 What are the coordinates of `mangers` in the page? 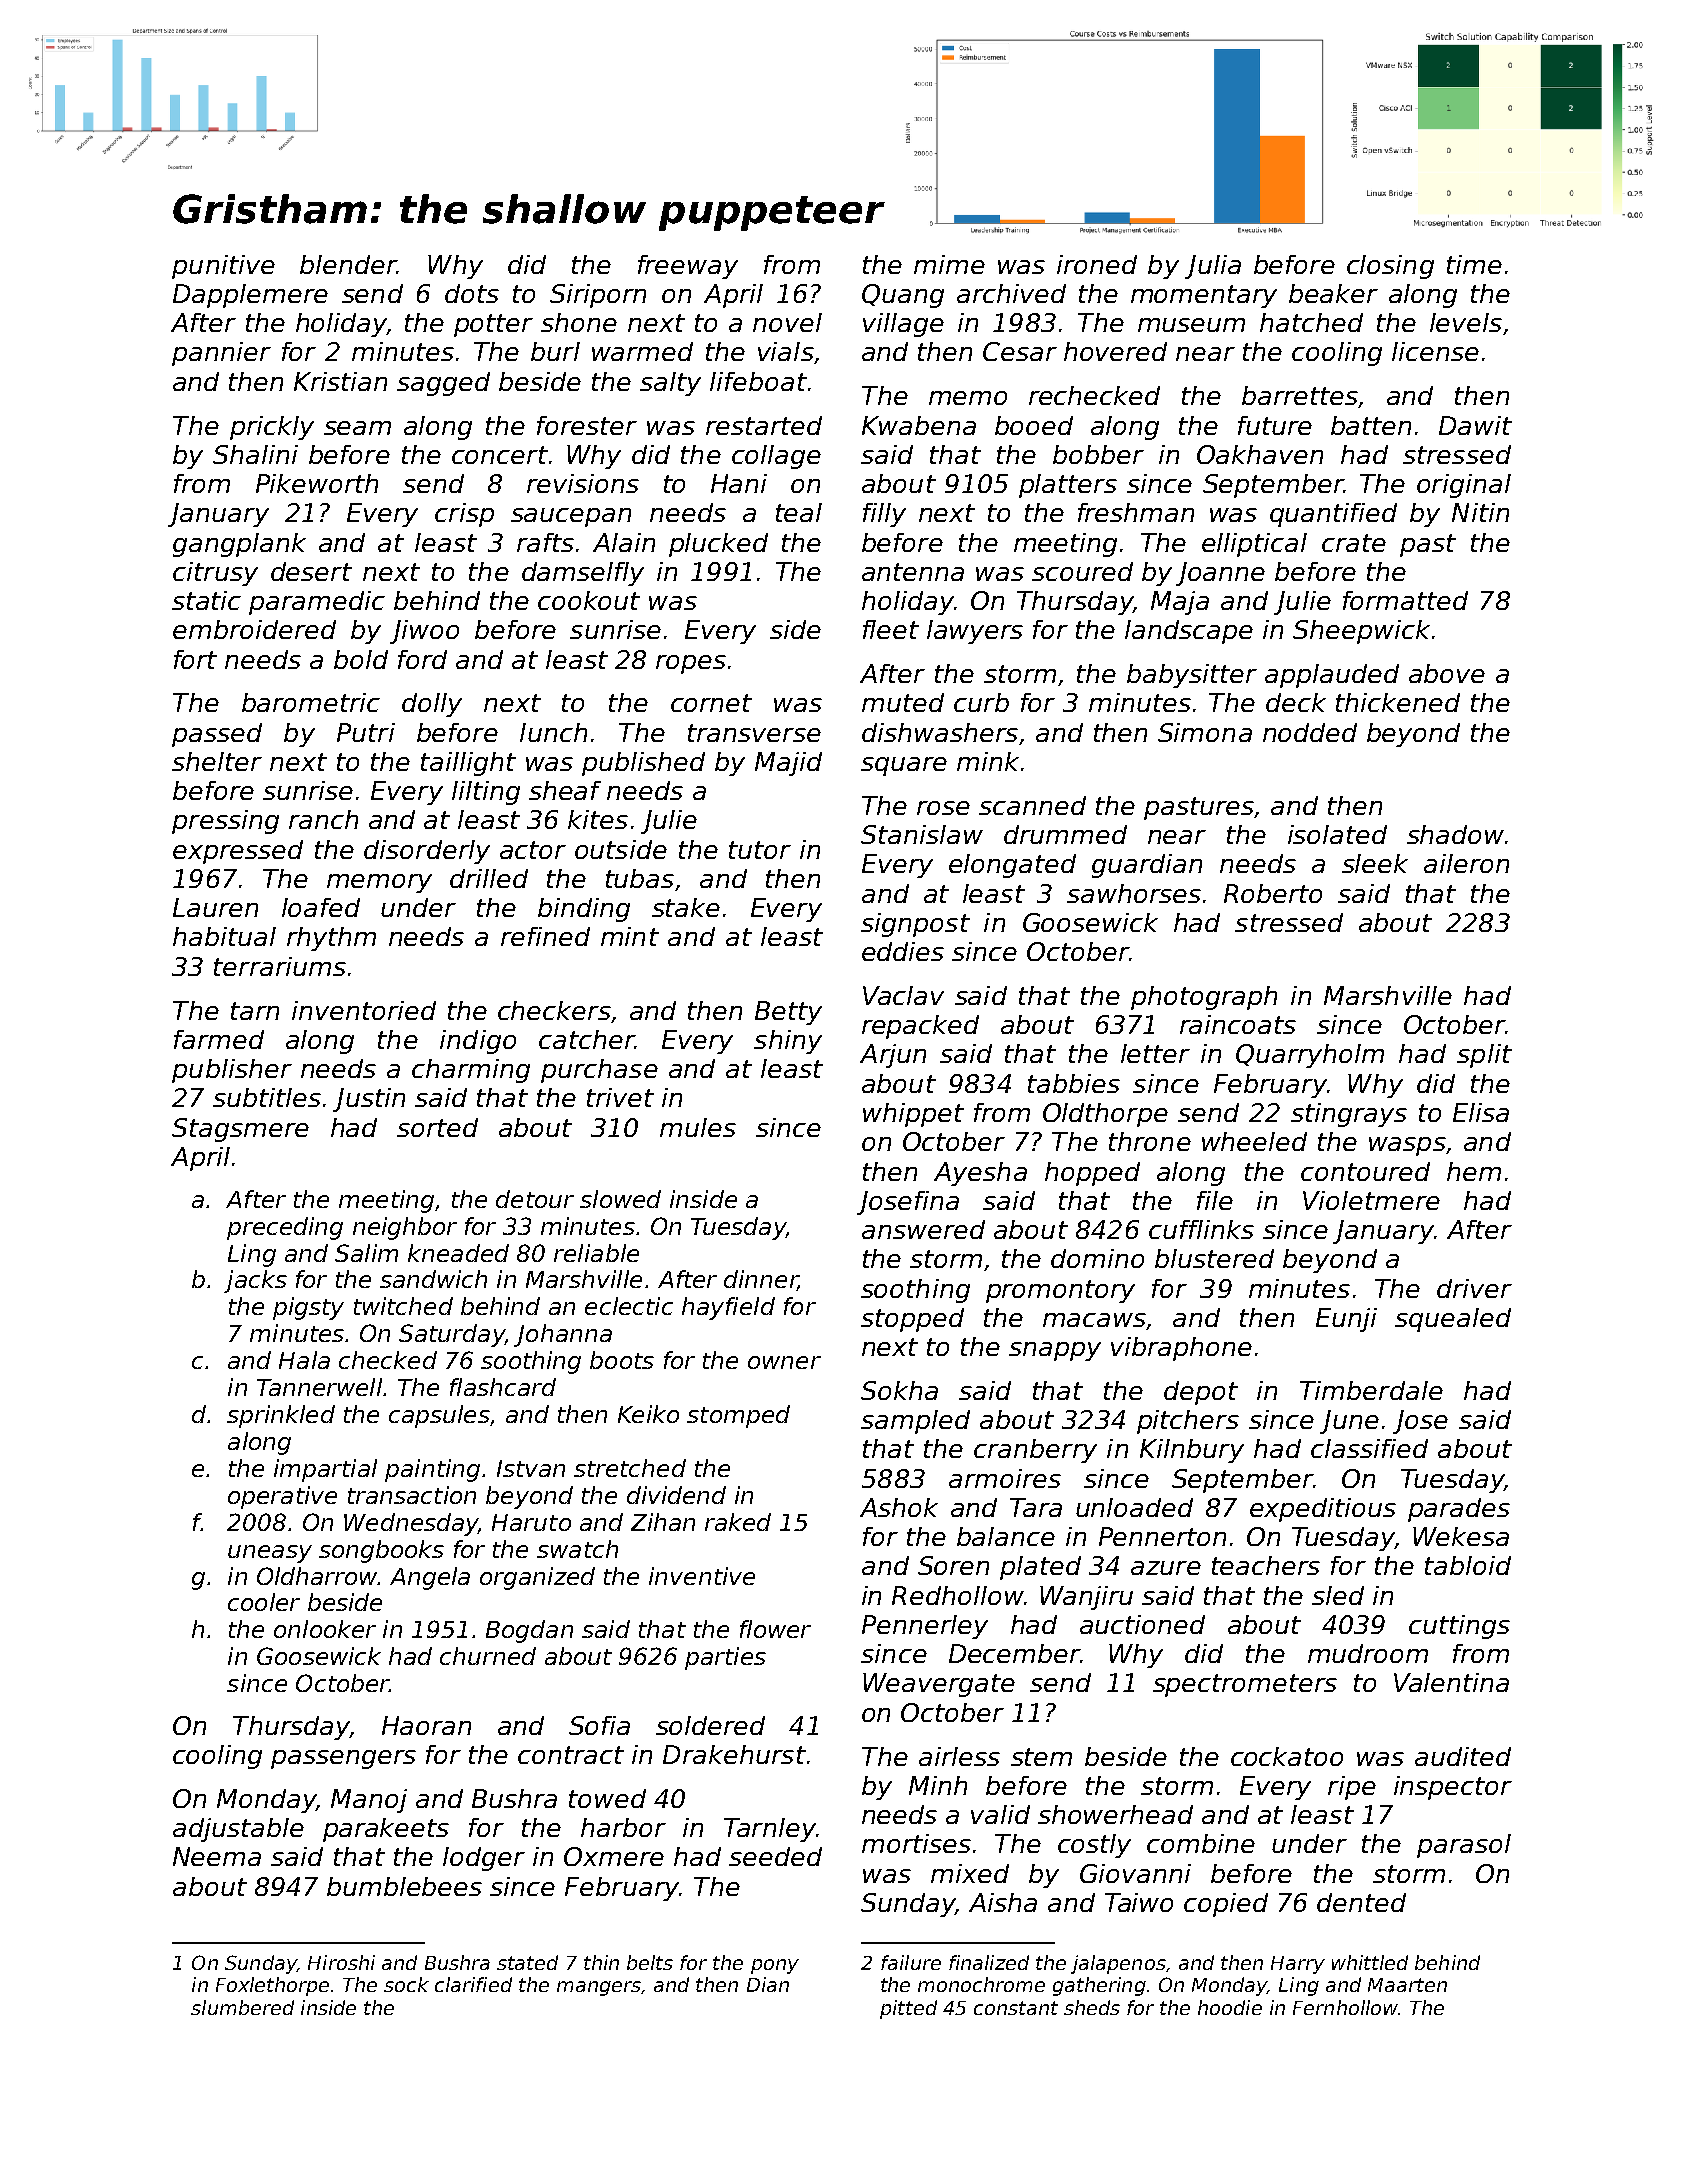 It's located at (599, 1988).
